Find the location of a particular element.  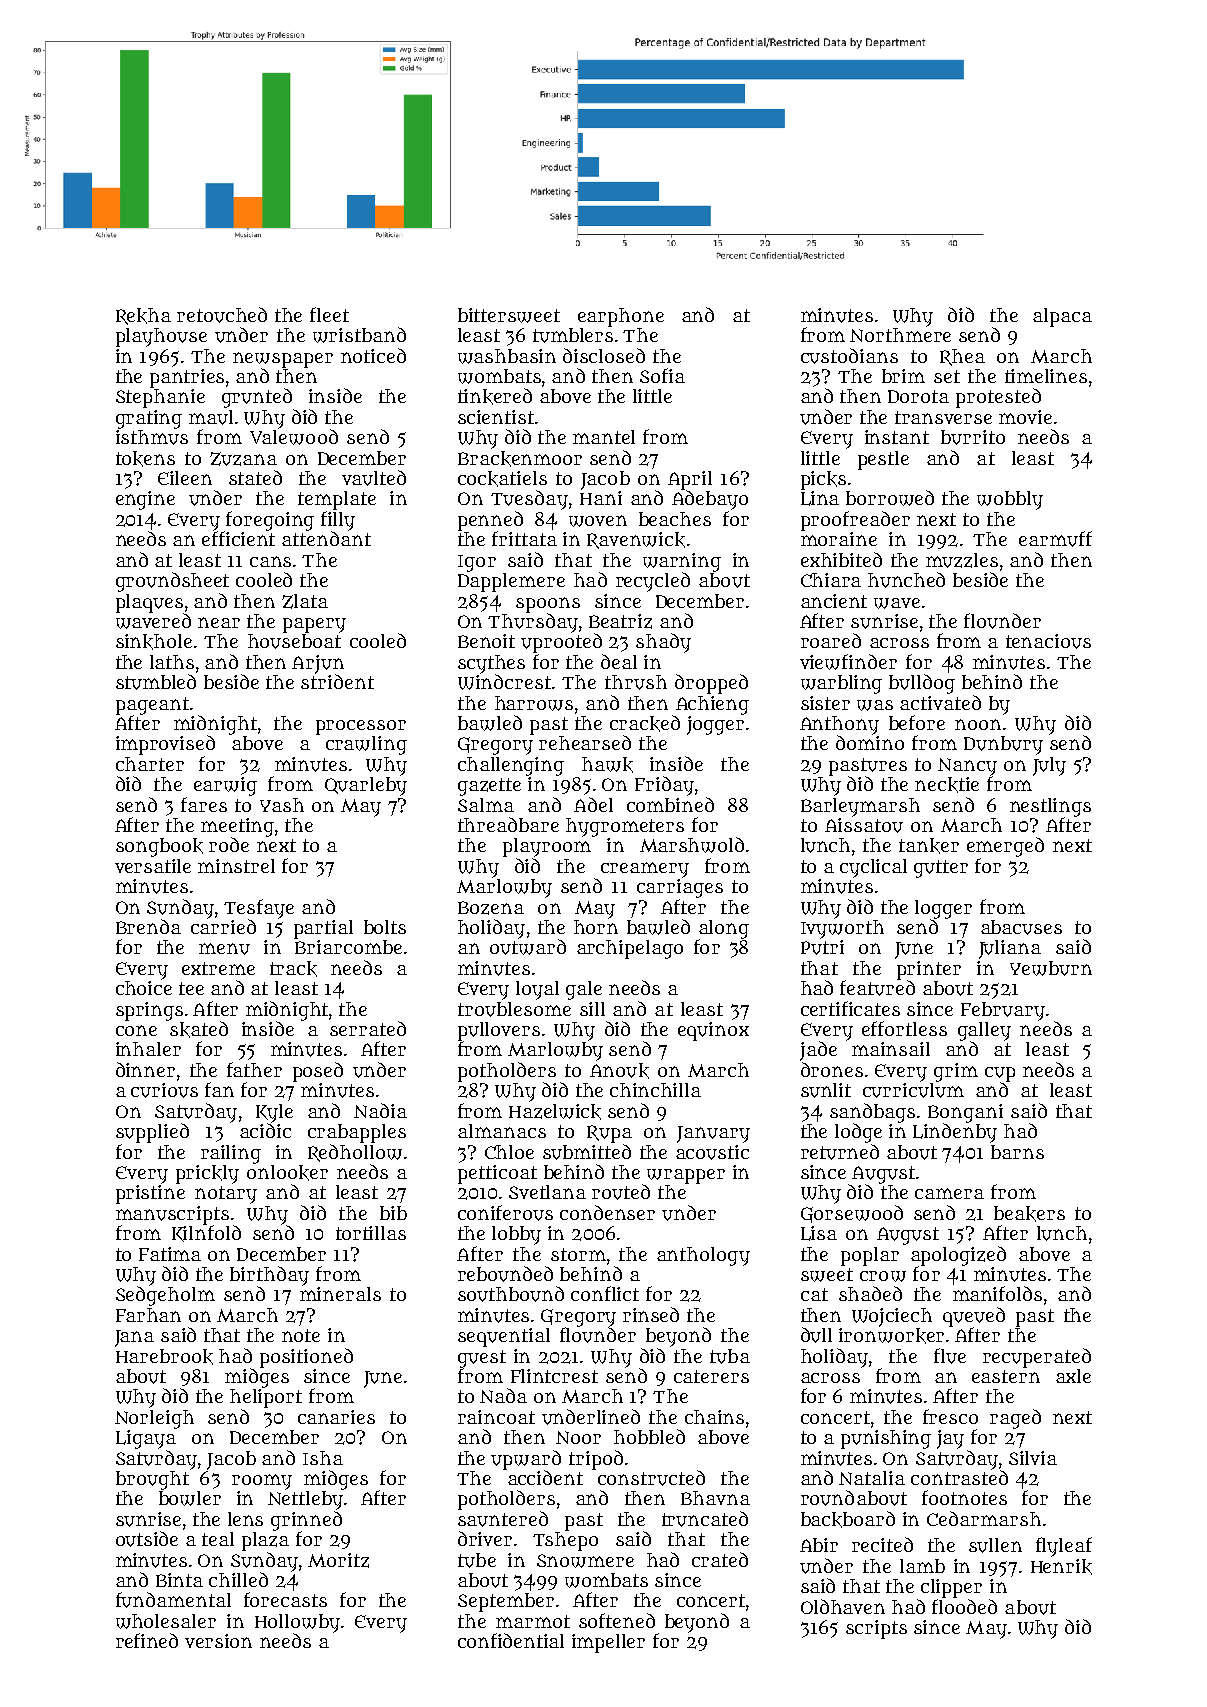

earmuff is located at coordinates (1055, 539).
